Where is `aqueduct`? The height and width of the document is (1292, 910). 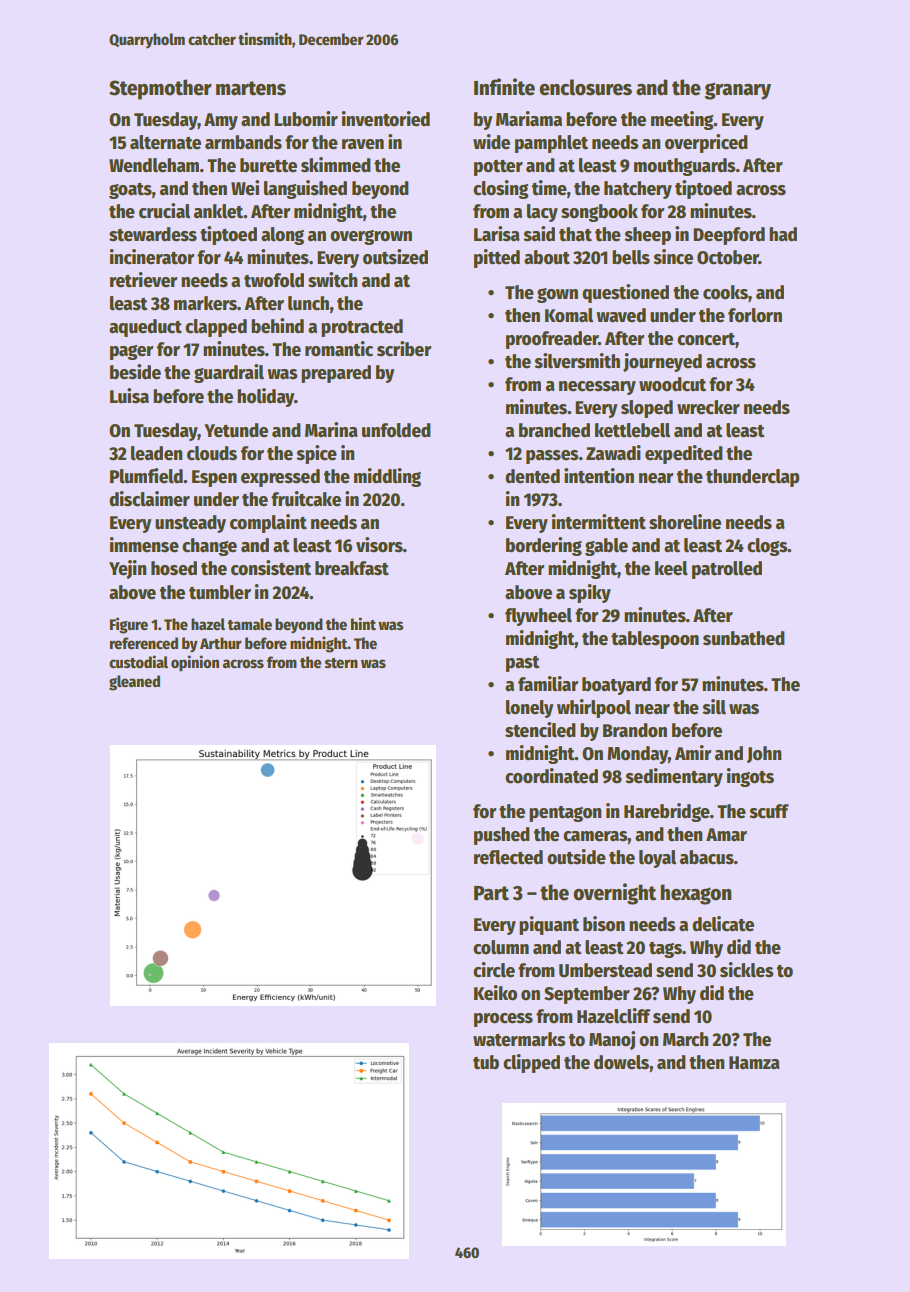 aqueduct is located at coordinates (145, 328).
